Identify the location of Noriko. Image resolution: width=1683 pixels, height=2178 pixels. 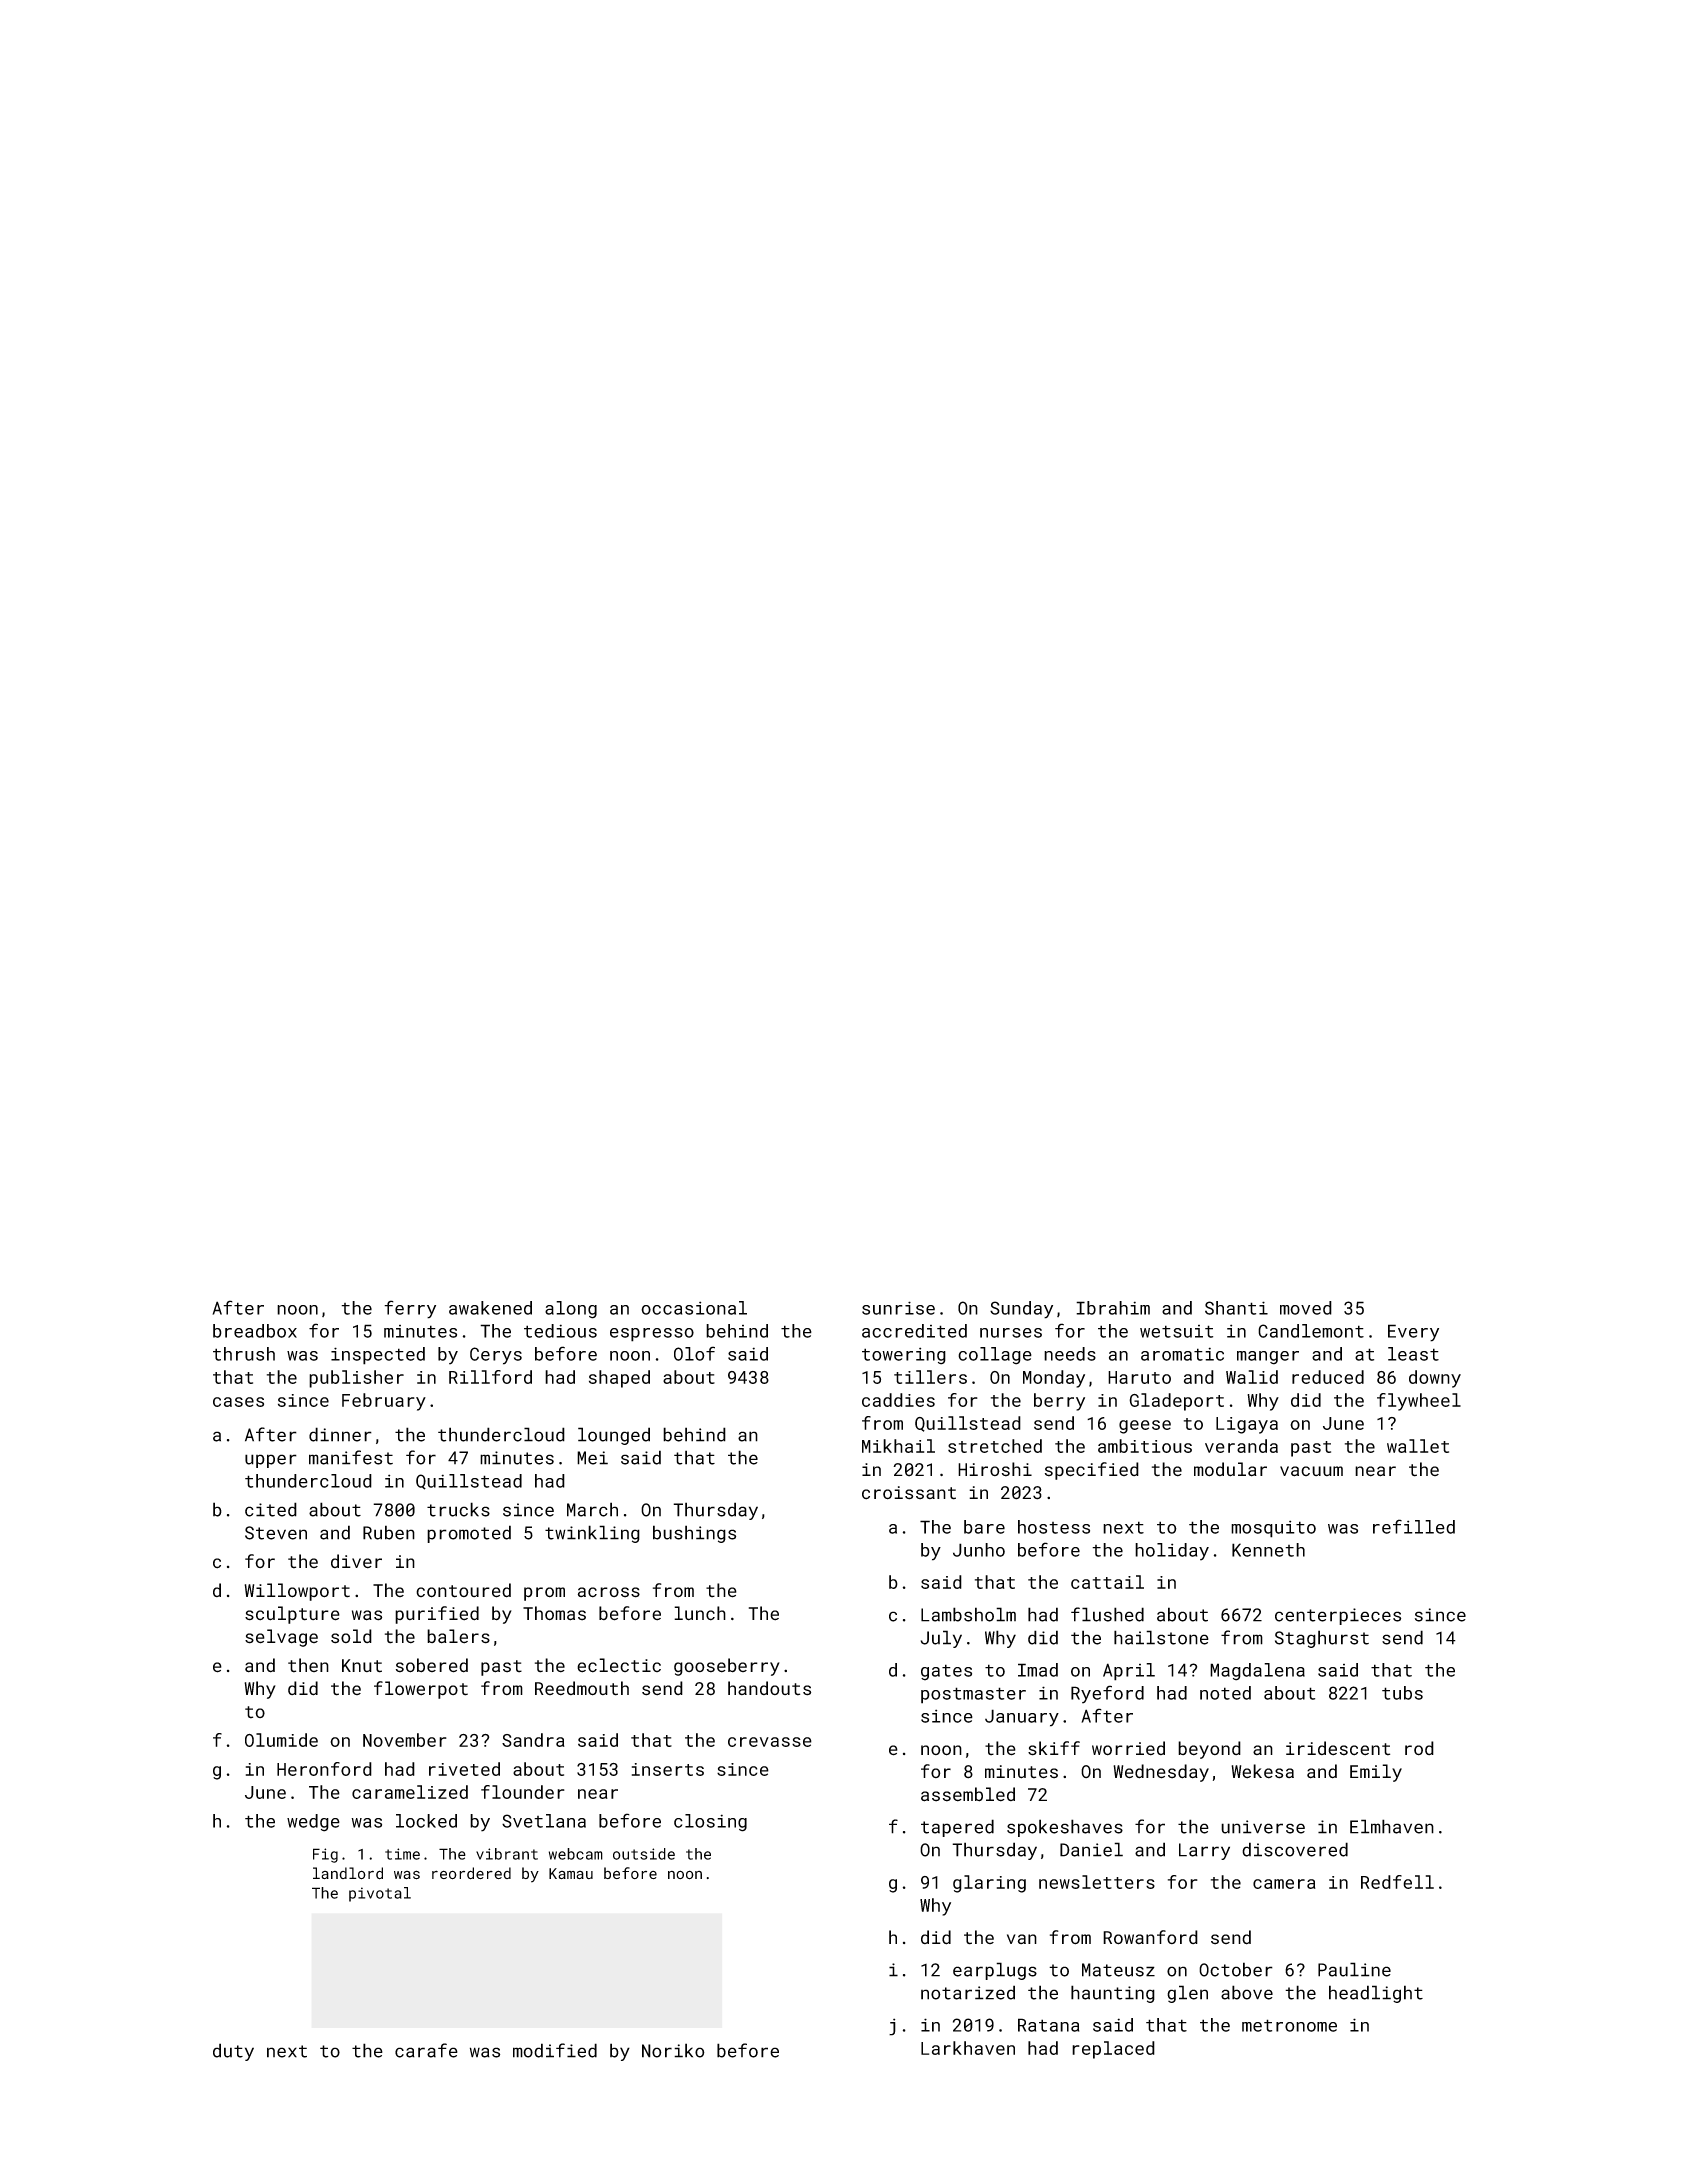
(673, 2050).
